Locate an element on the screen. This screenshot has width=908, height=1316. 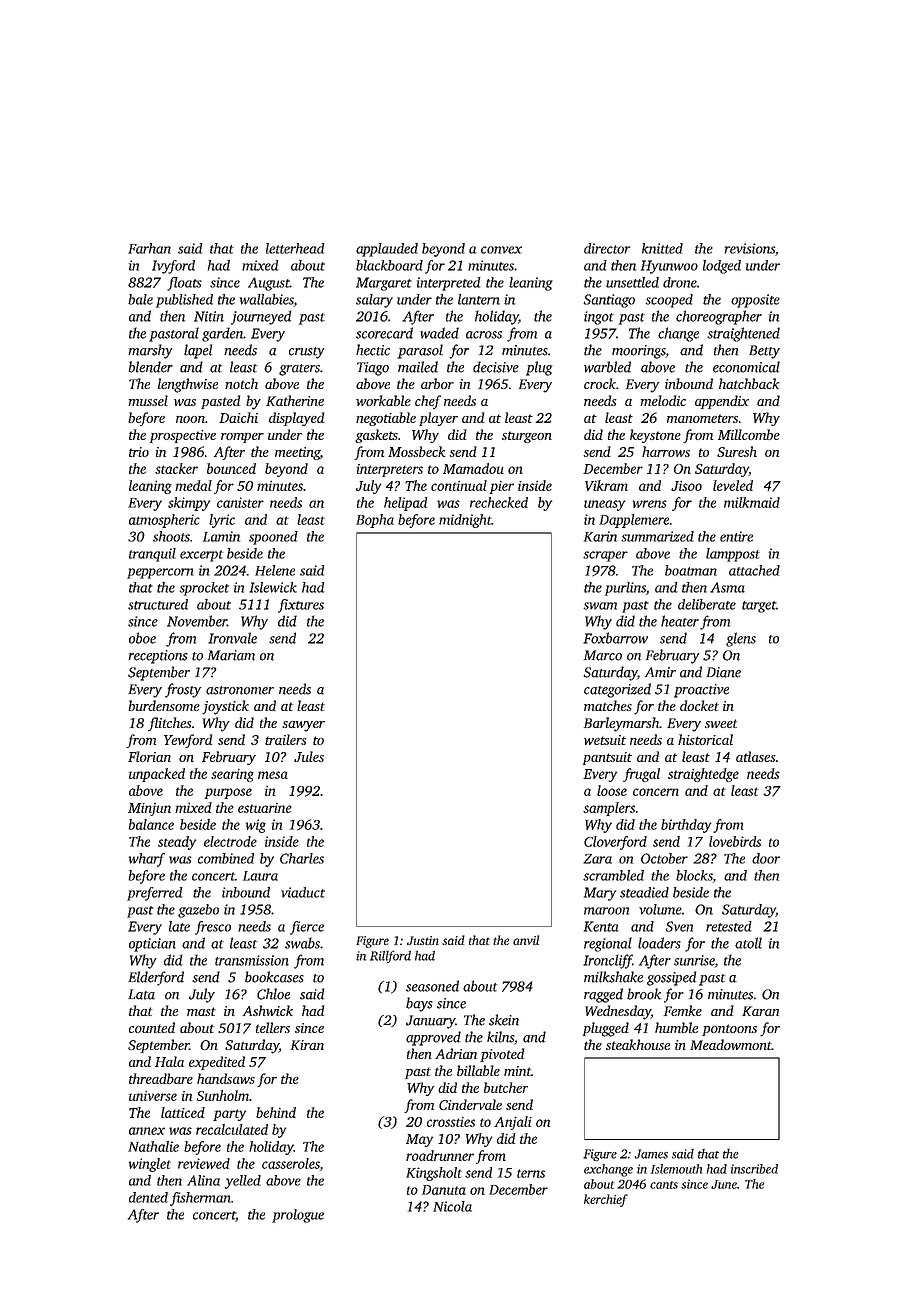
purlins is located at coordinates (625, 589).
